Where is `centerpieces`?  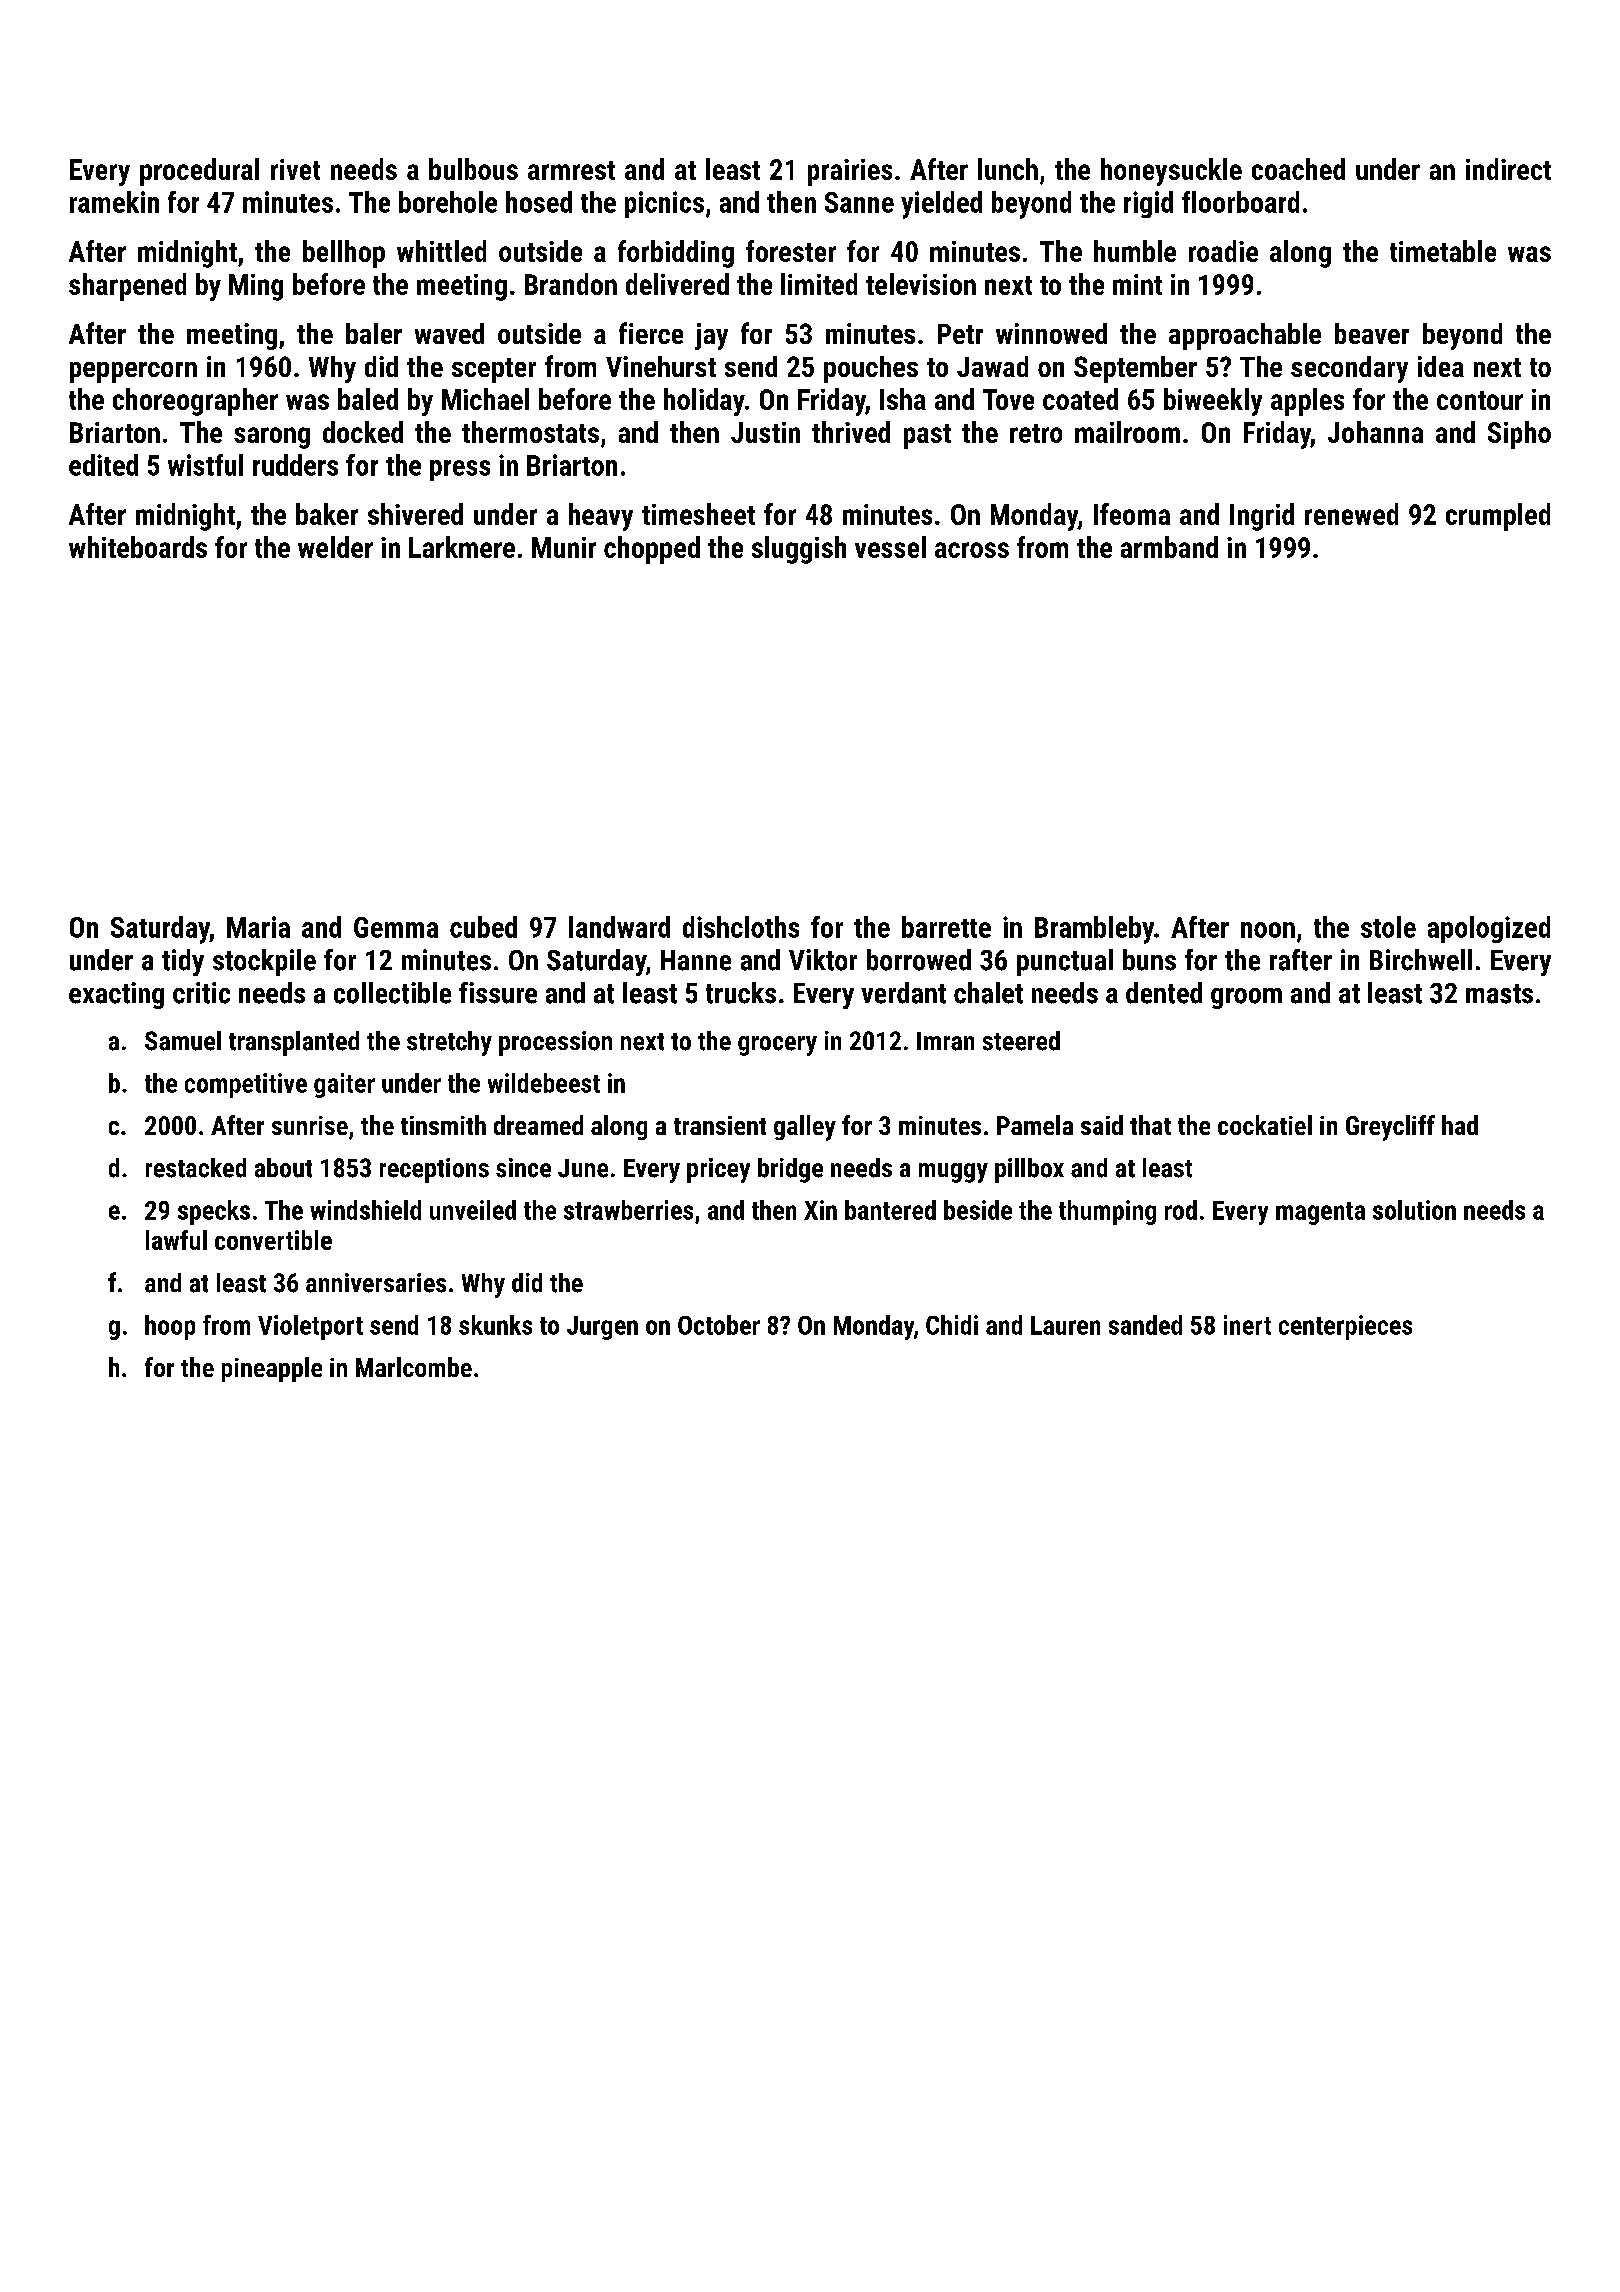
centerpieces is located at coordinates (1345, 1327).
